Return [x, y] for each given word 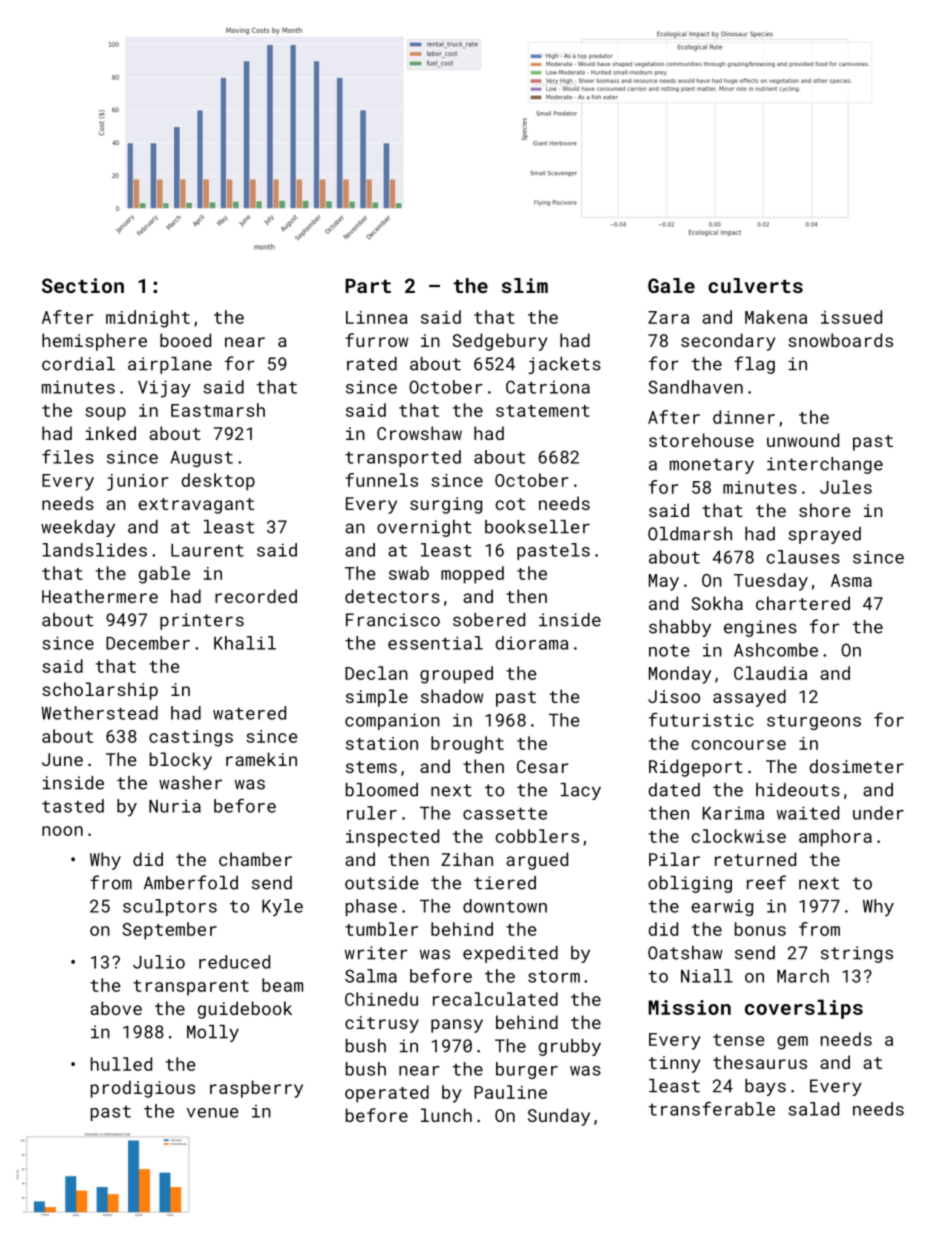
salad [813, 1109]
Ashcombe [776, 650]
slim [525, 285]
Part [368, 286]
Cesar [542, 766]
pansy [457, 1026]
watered [249, 713]
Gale [671, 285]
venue [213, 1113]
